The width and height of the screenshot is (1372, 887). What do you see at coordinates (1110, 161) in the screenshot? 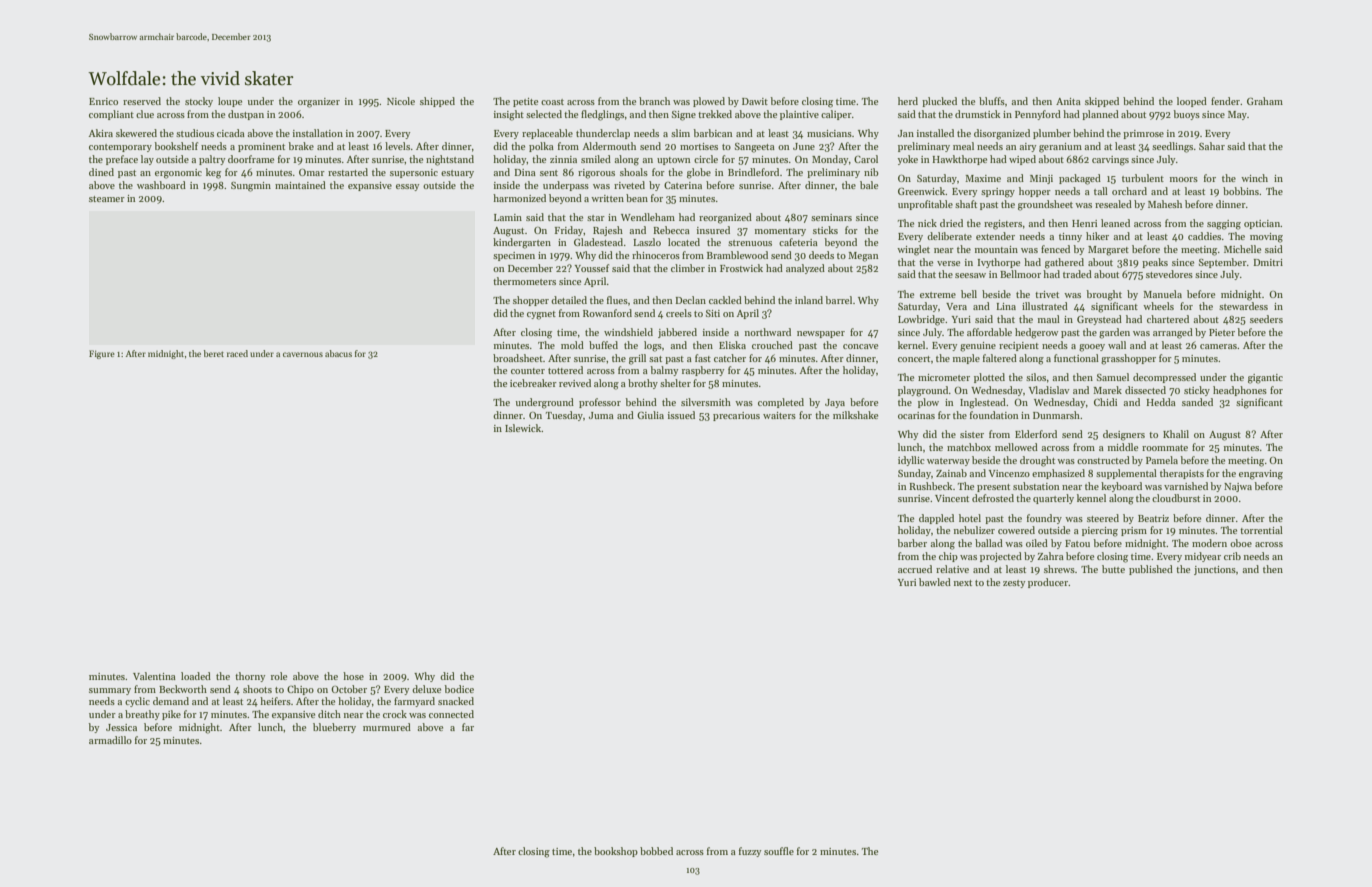
I see `carvings` at bounding box center [1110, 161].
